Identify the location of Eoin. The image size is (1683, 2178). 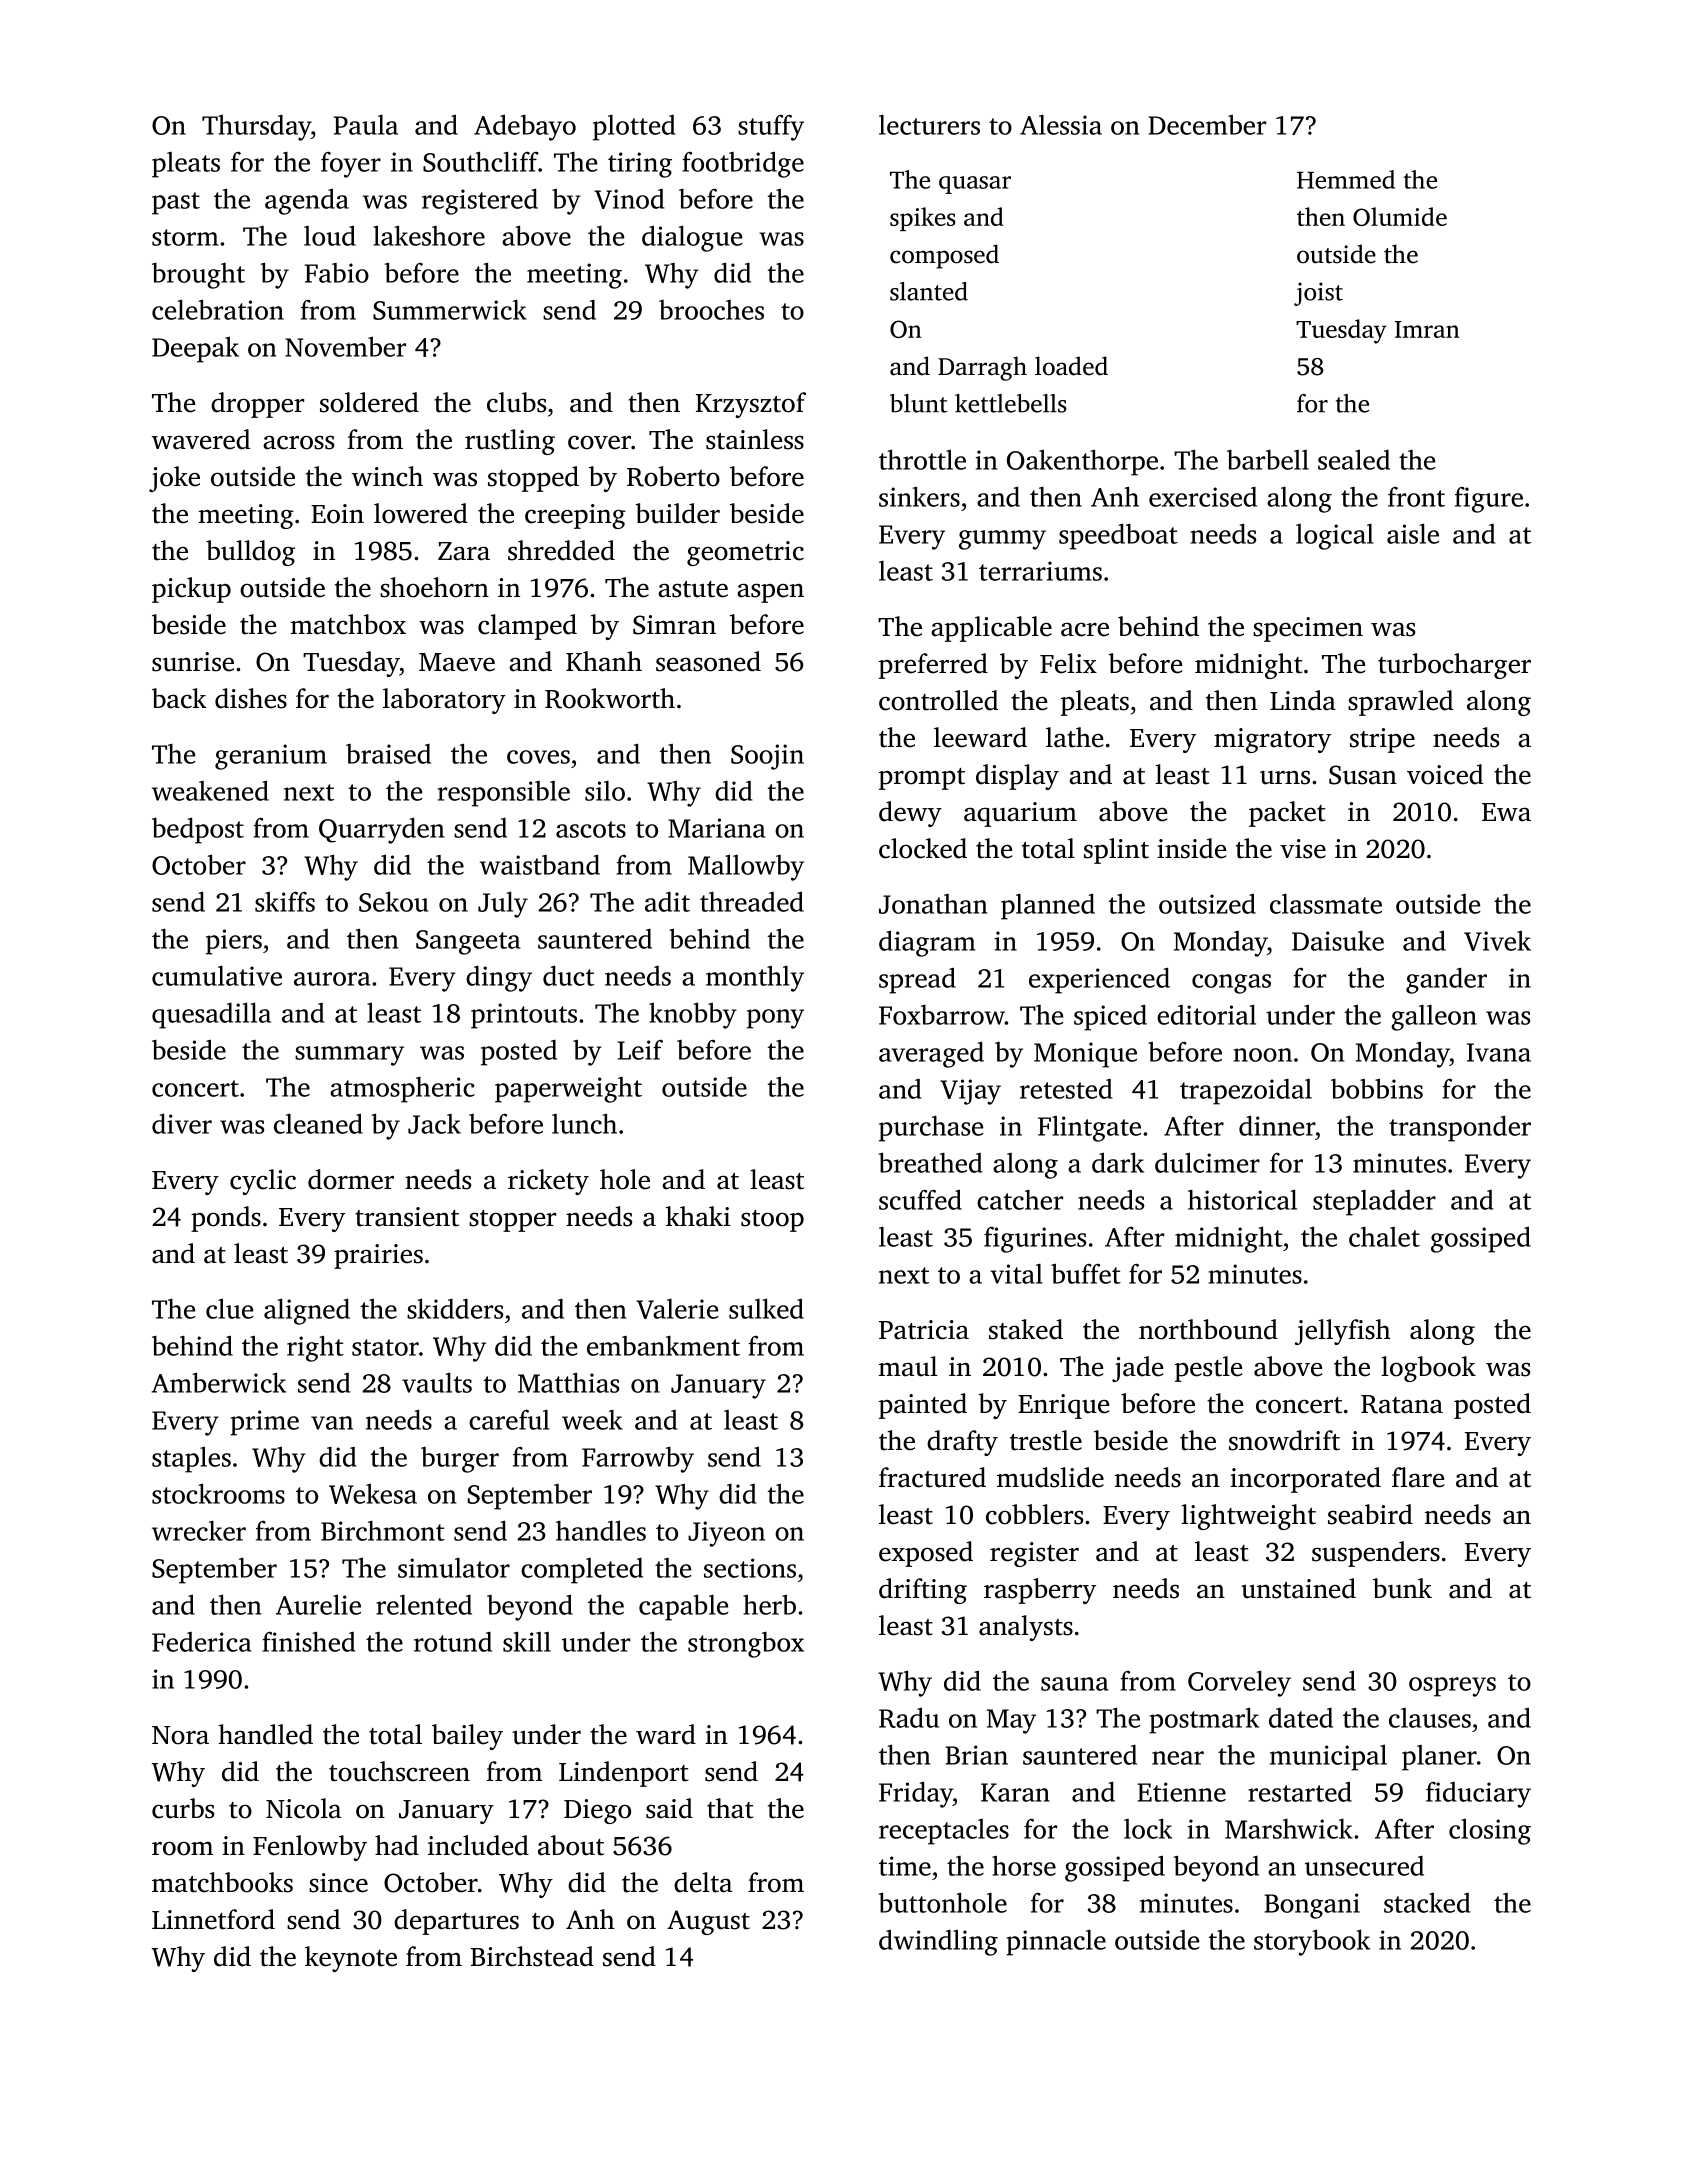
(337, 514).
